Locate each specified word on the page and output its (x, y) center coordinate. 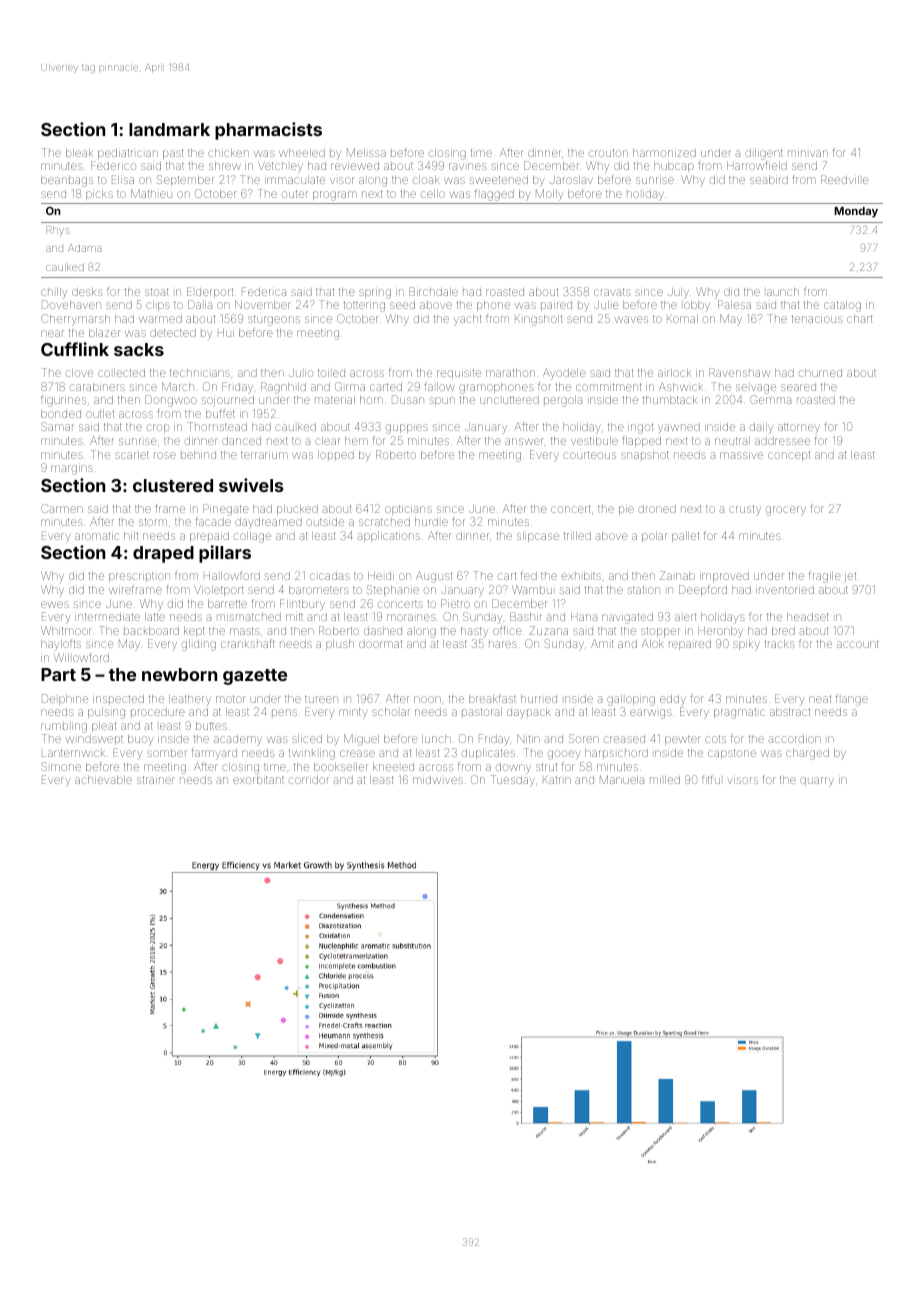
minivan (808, 153)
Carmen (62, 508)
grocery (786, 511)
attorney (799, 428)
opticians (408, 510)
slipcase (538, 537)
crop (158, 428)
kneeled (393, 767)
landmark (169, 129)
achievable (103, 780)
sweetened (499, 180)
